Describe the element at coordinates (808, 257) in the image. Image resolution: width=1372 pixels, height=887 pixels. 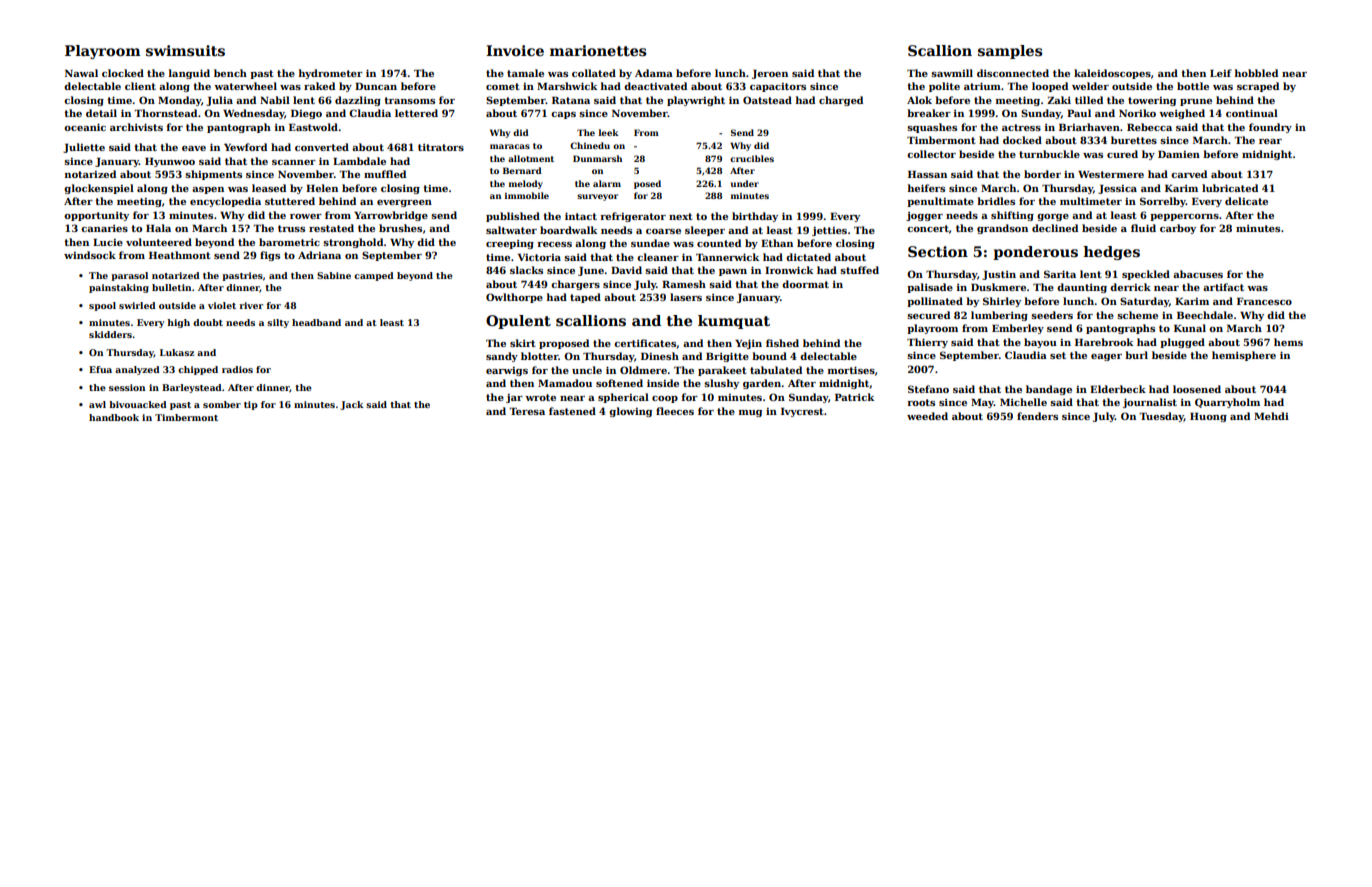
I see `dictated` at that location.
